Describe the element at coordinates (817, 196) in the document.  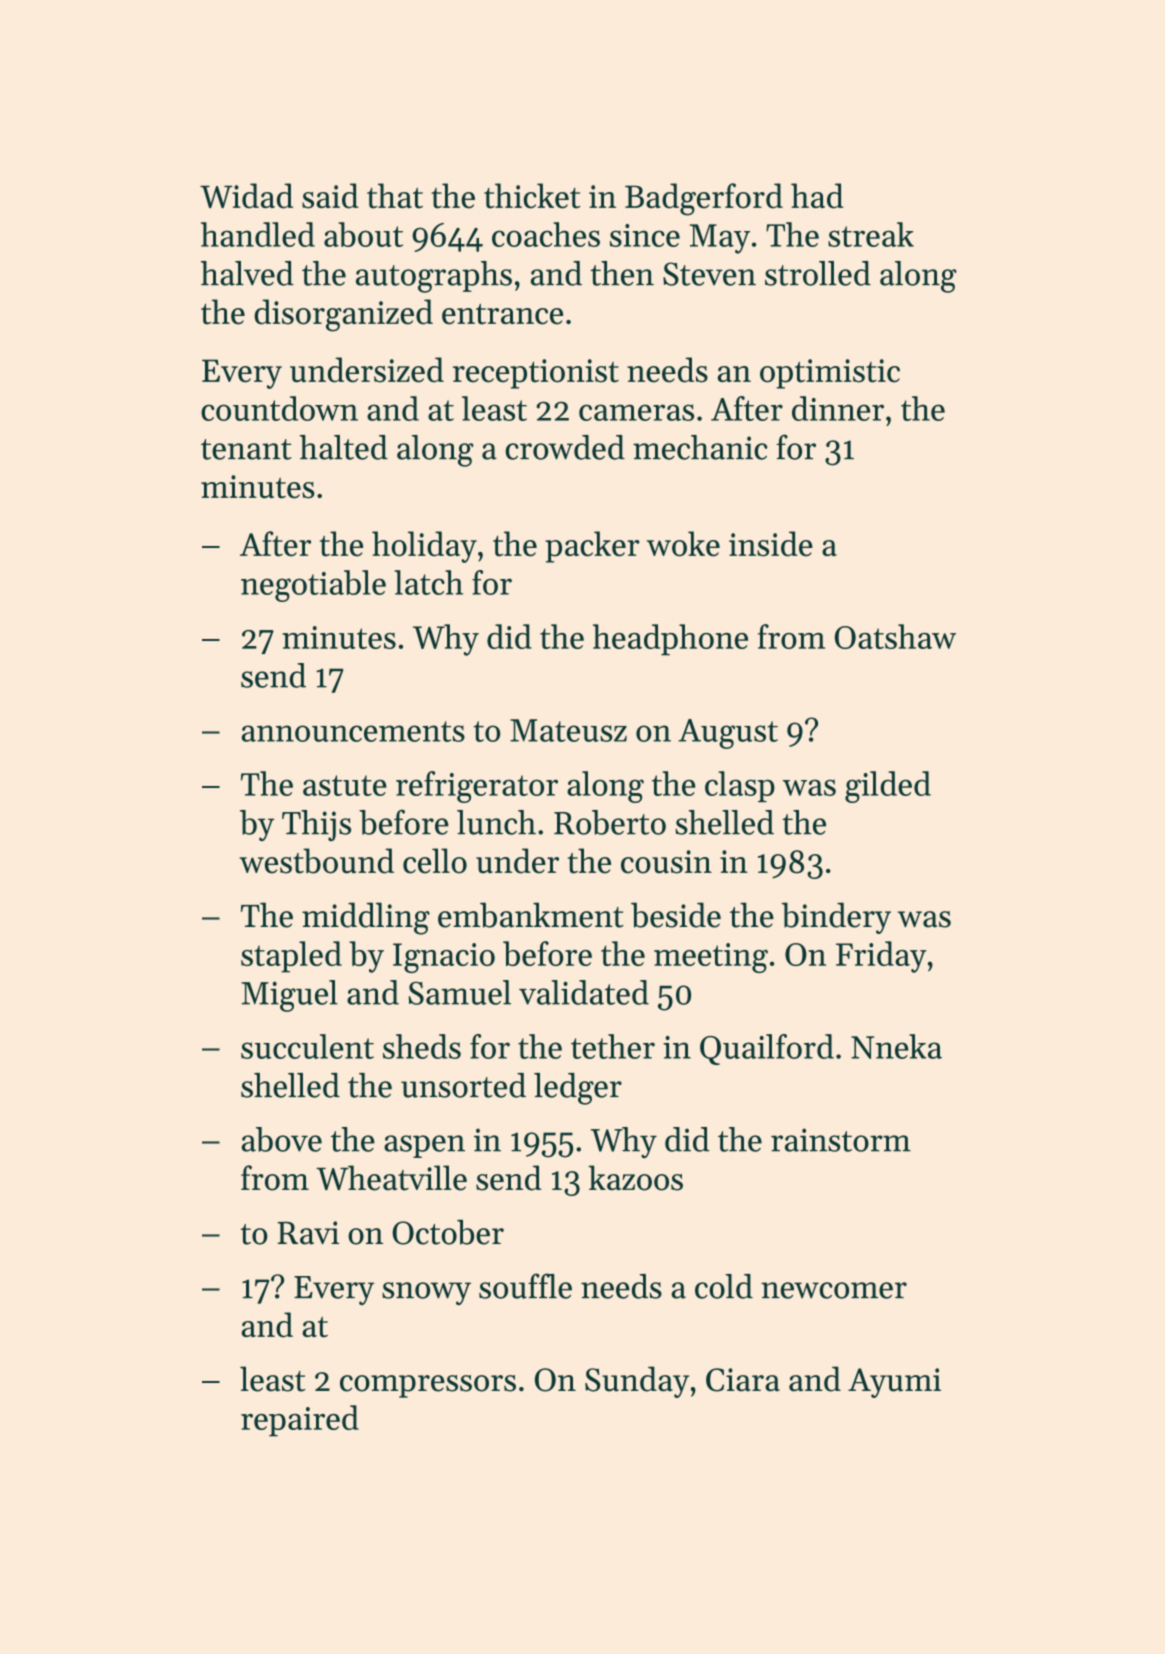
I see `had` at that location.
